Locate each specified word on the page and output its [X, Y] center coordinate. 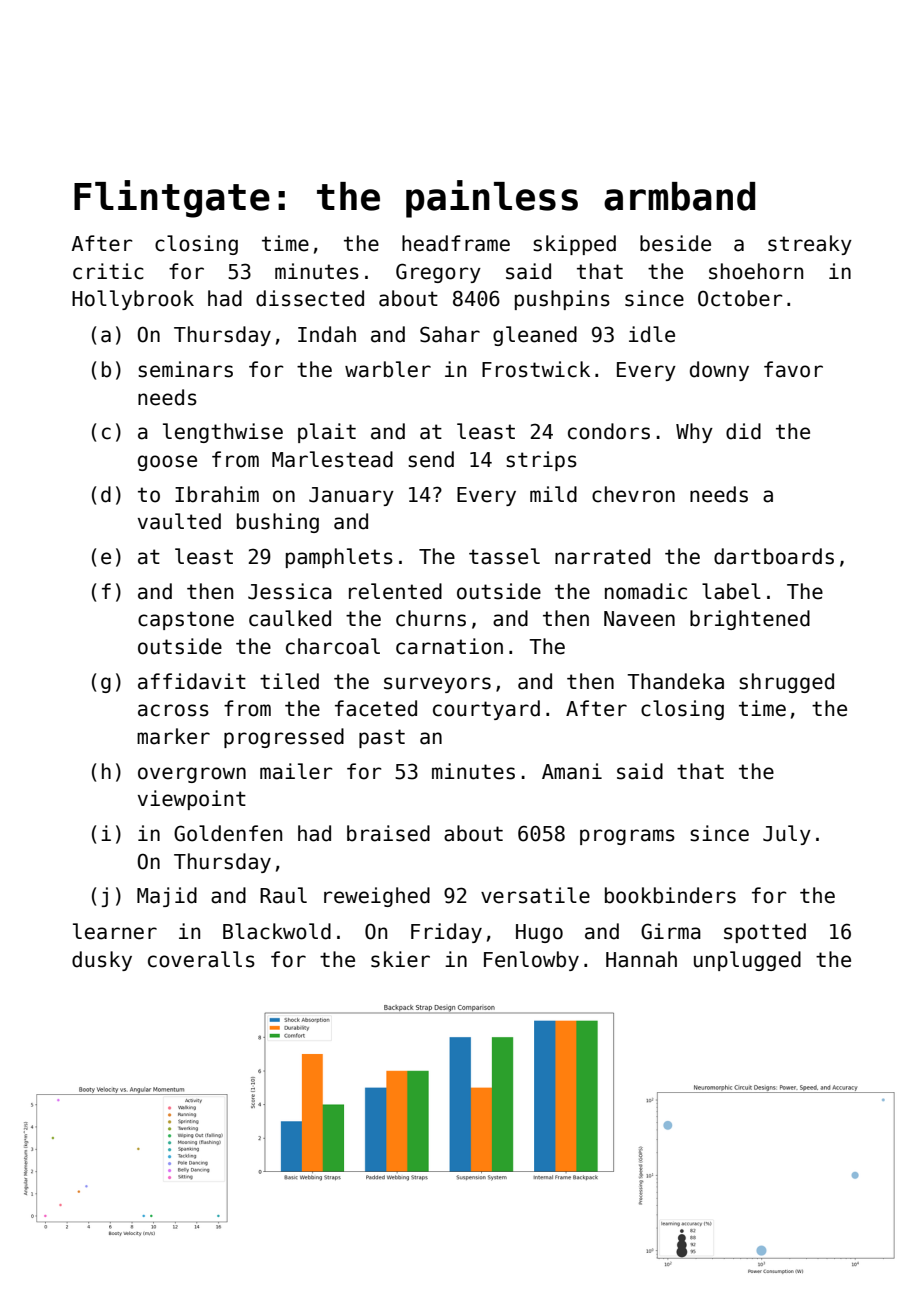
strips [541, 461]
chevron [633, 494]
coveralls [201, 959]
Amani [572, 771]
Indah [327, 334]
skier [400, 959]
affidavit [192, 681]
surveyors [437, 685]
